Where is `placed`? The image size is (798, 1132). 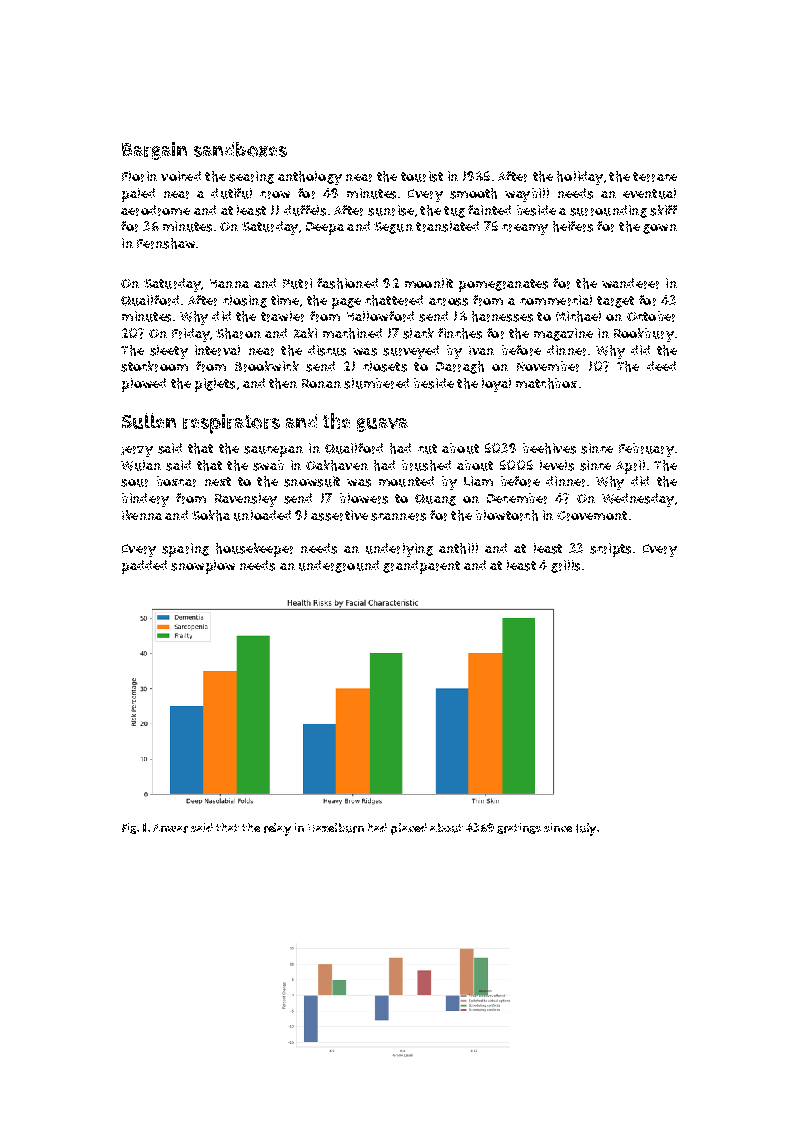 placed is located at coordinates (409, 829).
